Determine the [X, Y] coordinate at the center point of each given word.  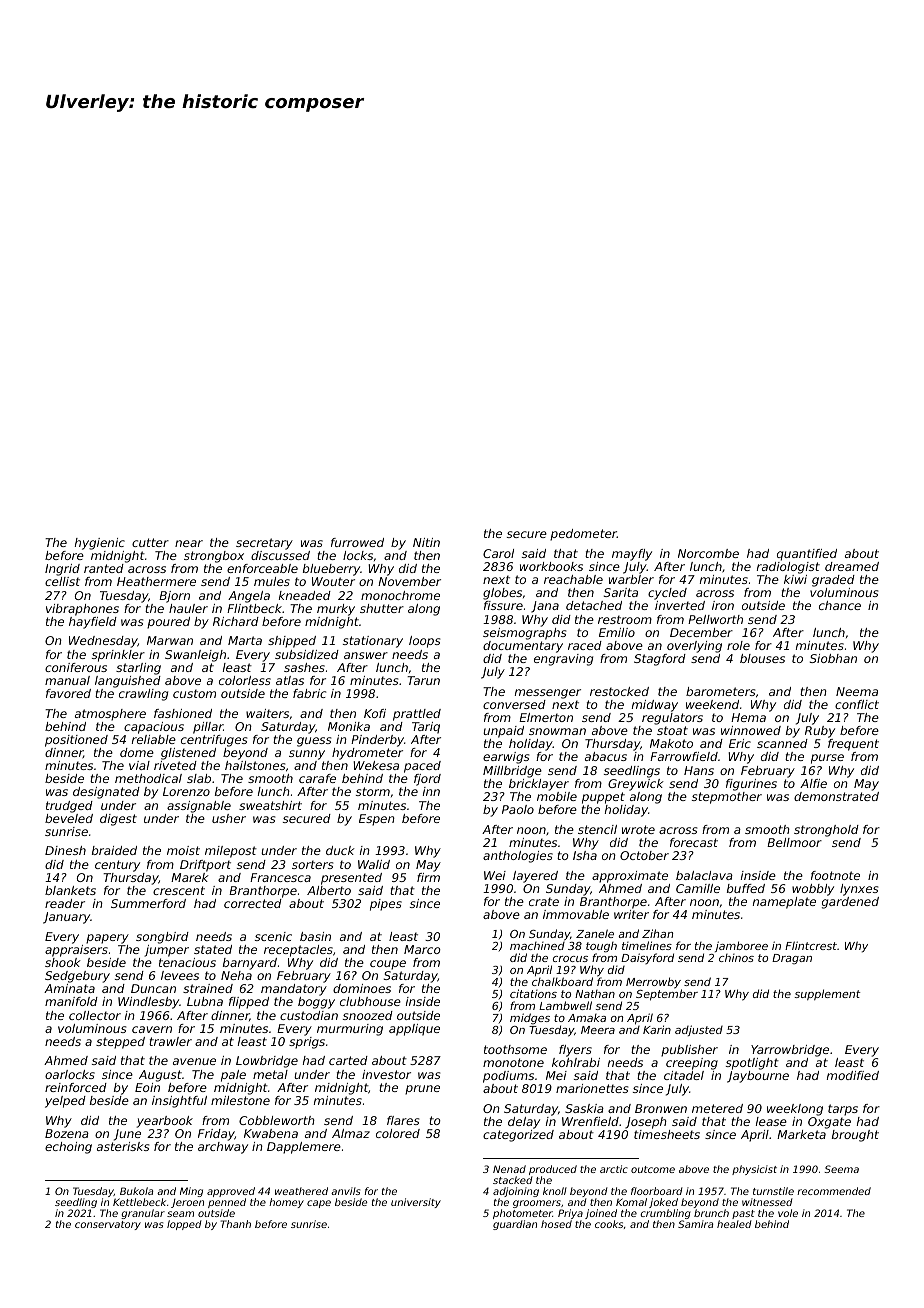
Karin [657, 1030]
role [738, 645]
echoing [68, 1148]
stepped [120, 1043]
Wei [495, 875]
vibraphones [82, 610]
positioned [76, 741]
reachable [573, 579]
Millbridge [512, 772]
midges [530, 1019]
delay [524, 1123]
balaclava [704, 875]
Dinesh [65, 850]
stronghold [826, 831]
